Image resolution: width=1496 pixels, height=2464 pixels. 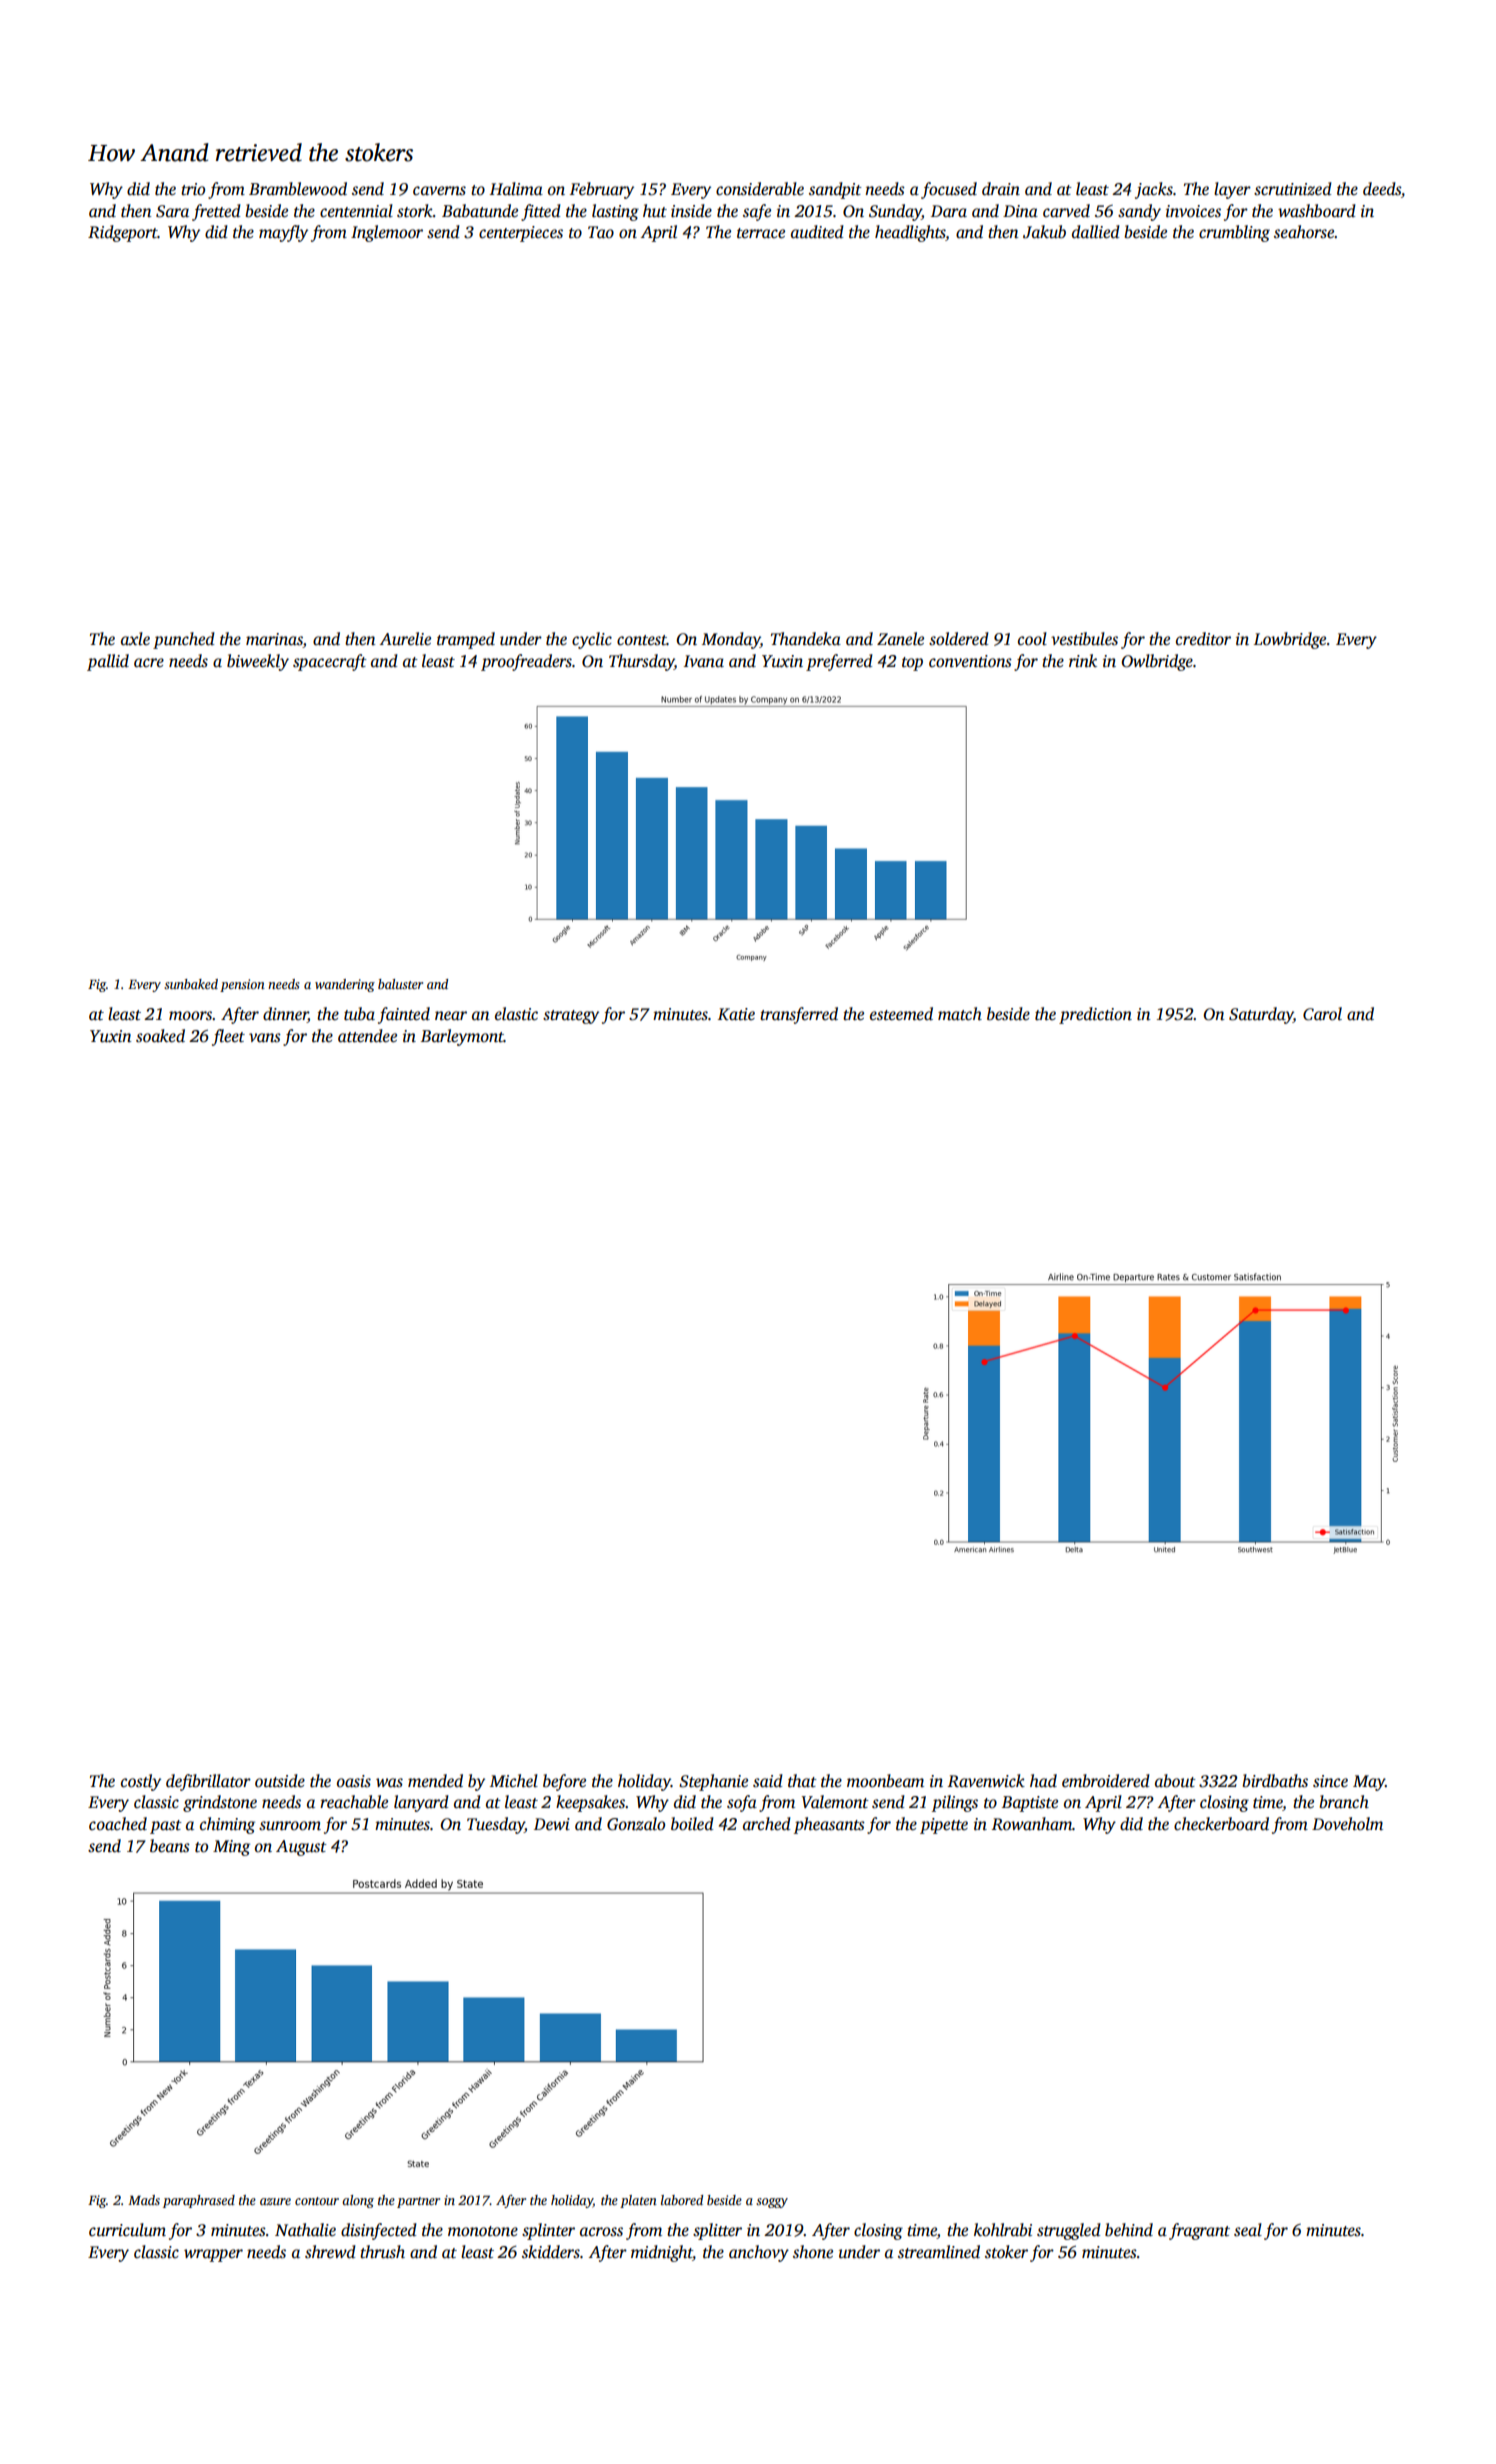 What do you see at coordinates (1232, 190) in the document?
I see `layer` at bounding box center [1232, 190].
